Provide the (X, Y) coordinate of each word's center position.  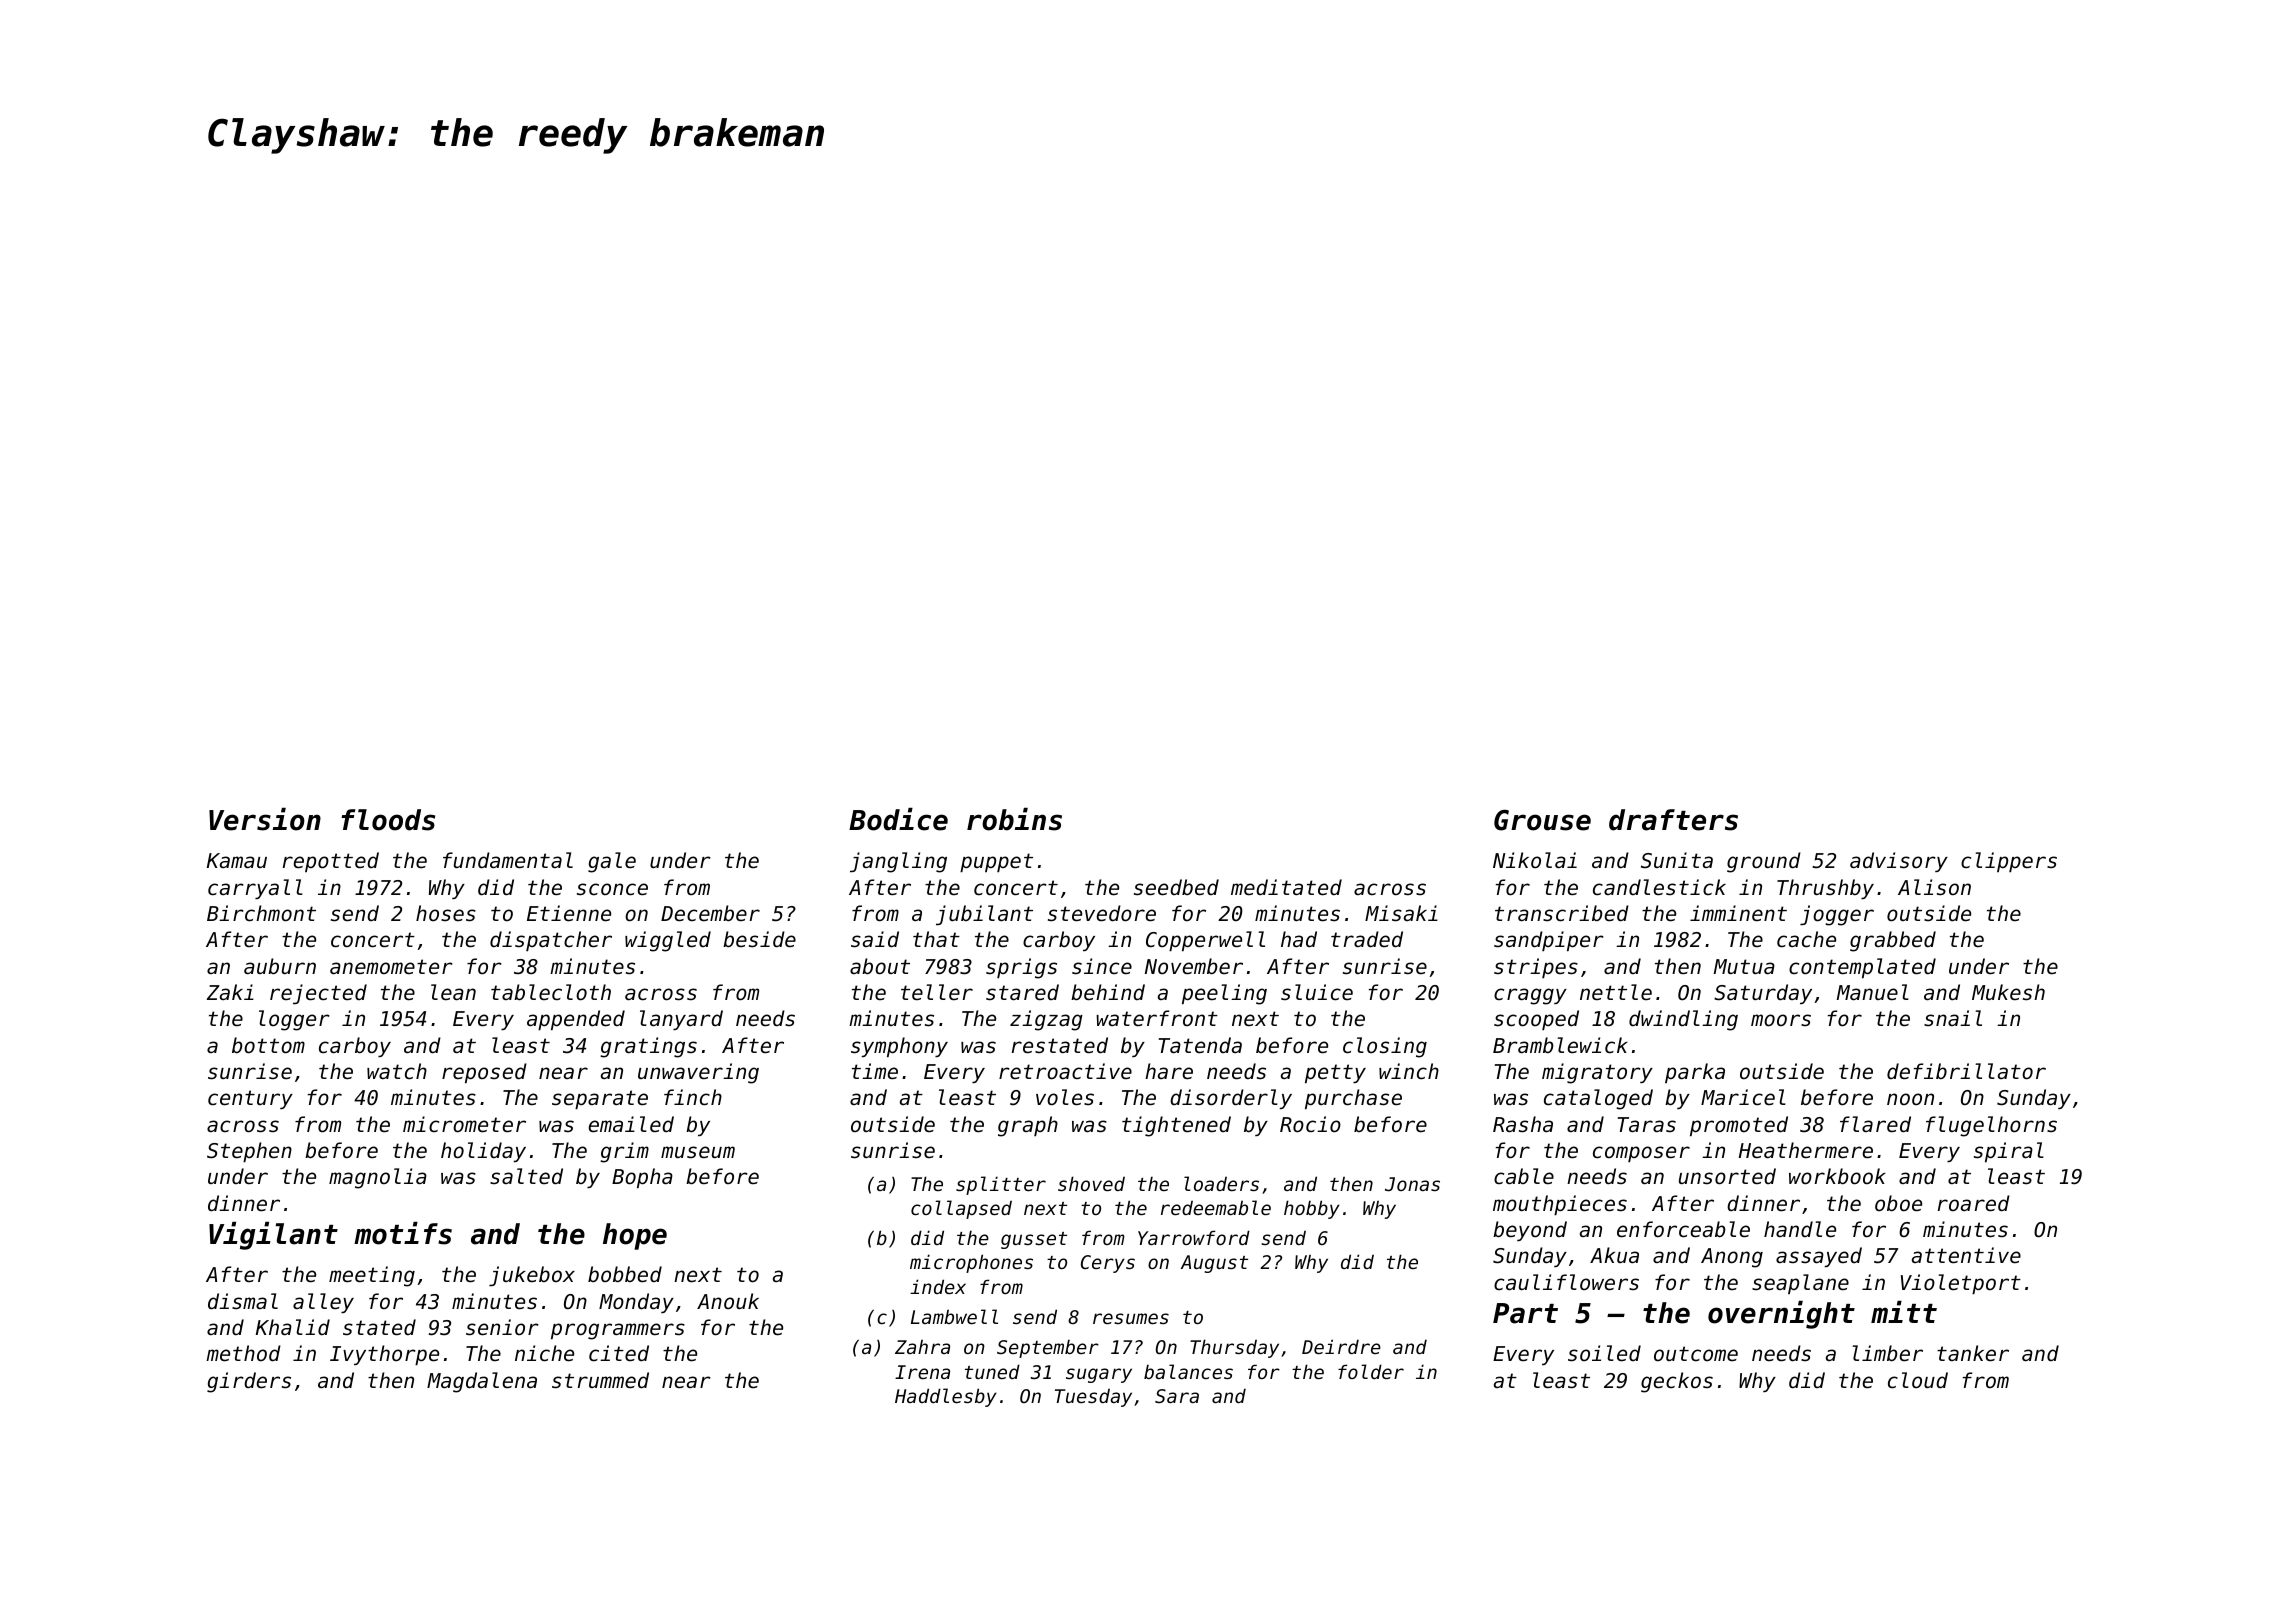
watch (397, 1071)
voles (1065, 1097)
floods (388, 820)
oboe (1898, 1203)
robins (1014, 819)
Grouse (1542, 820)
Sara (1177, 1396)
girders (249, 1382)
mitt (1904, 1312)
